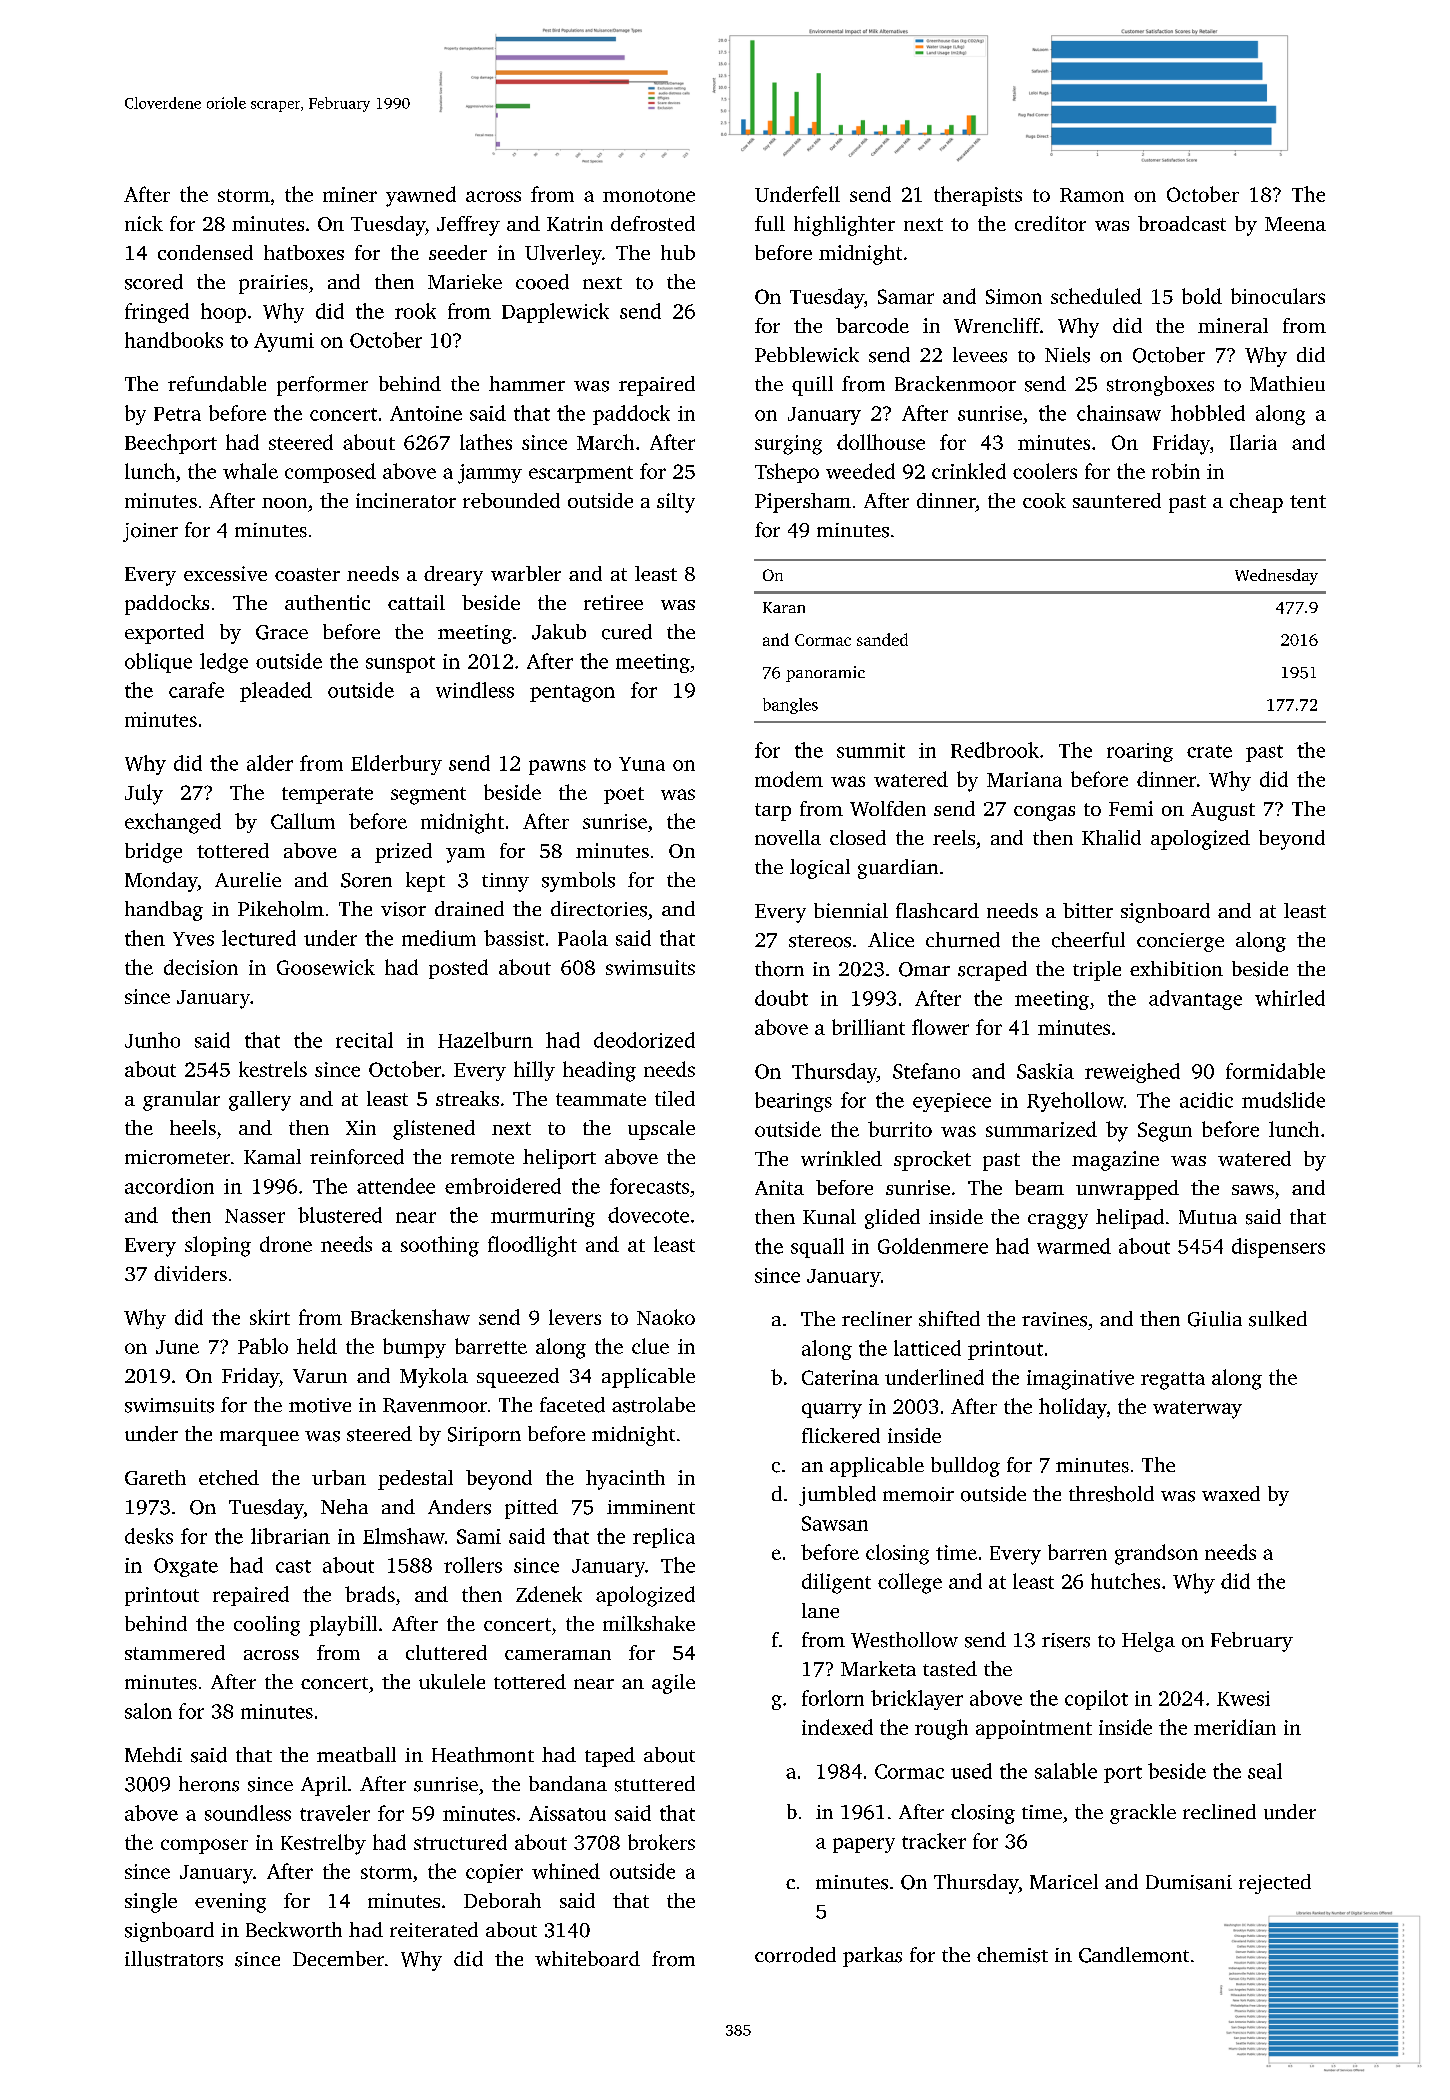 Image resolution: width=1450 pixels, height=2100 pixels. Describe the element at coordinates (1295, 224) in the screenshot. I see `Meena` at that location.
